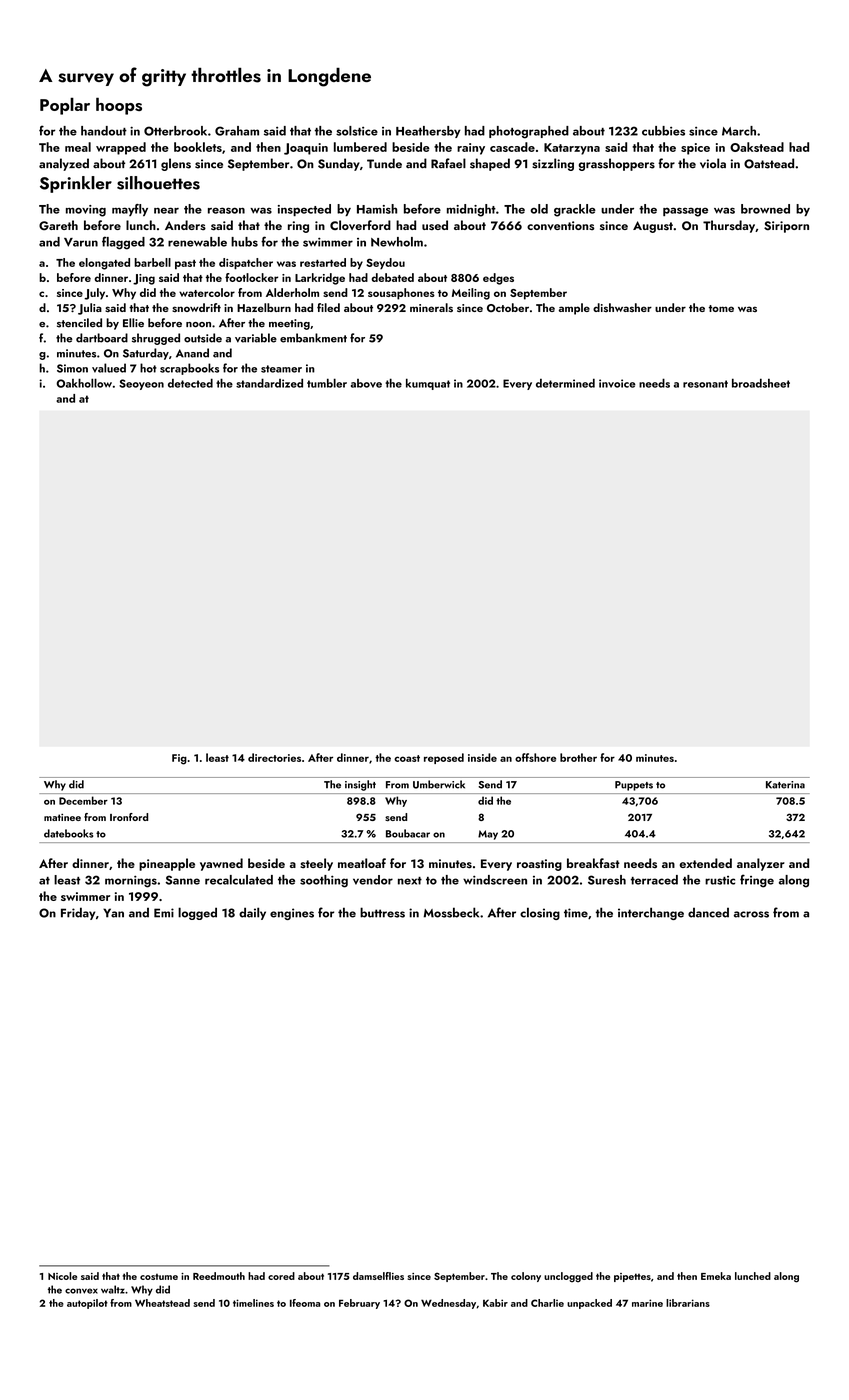 This document has height=1400, width=849. I want to click on Meiling, so click(471, 294).
